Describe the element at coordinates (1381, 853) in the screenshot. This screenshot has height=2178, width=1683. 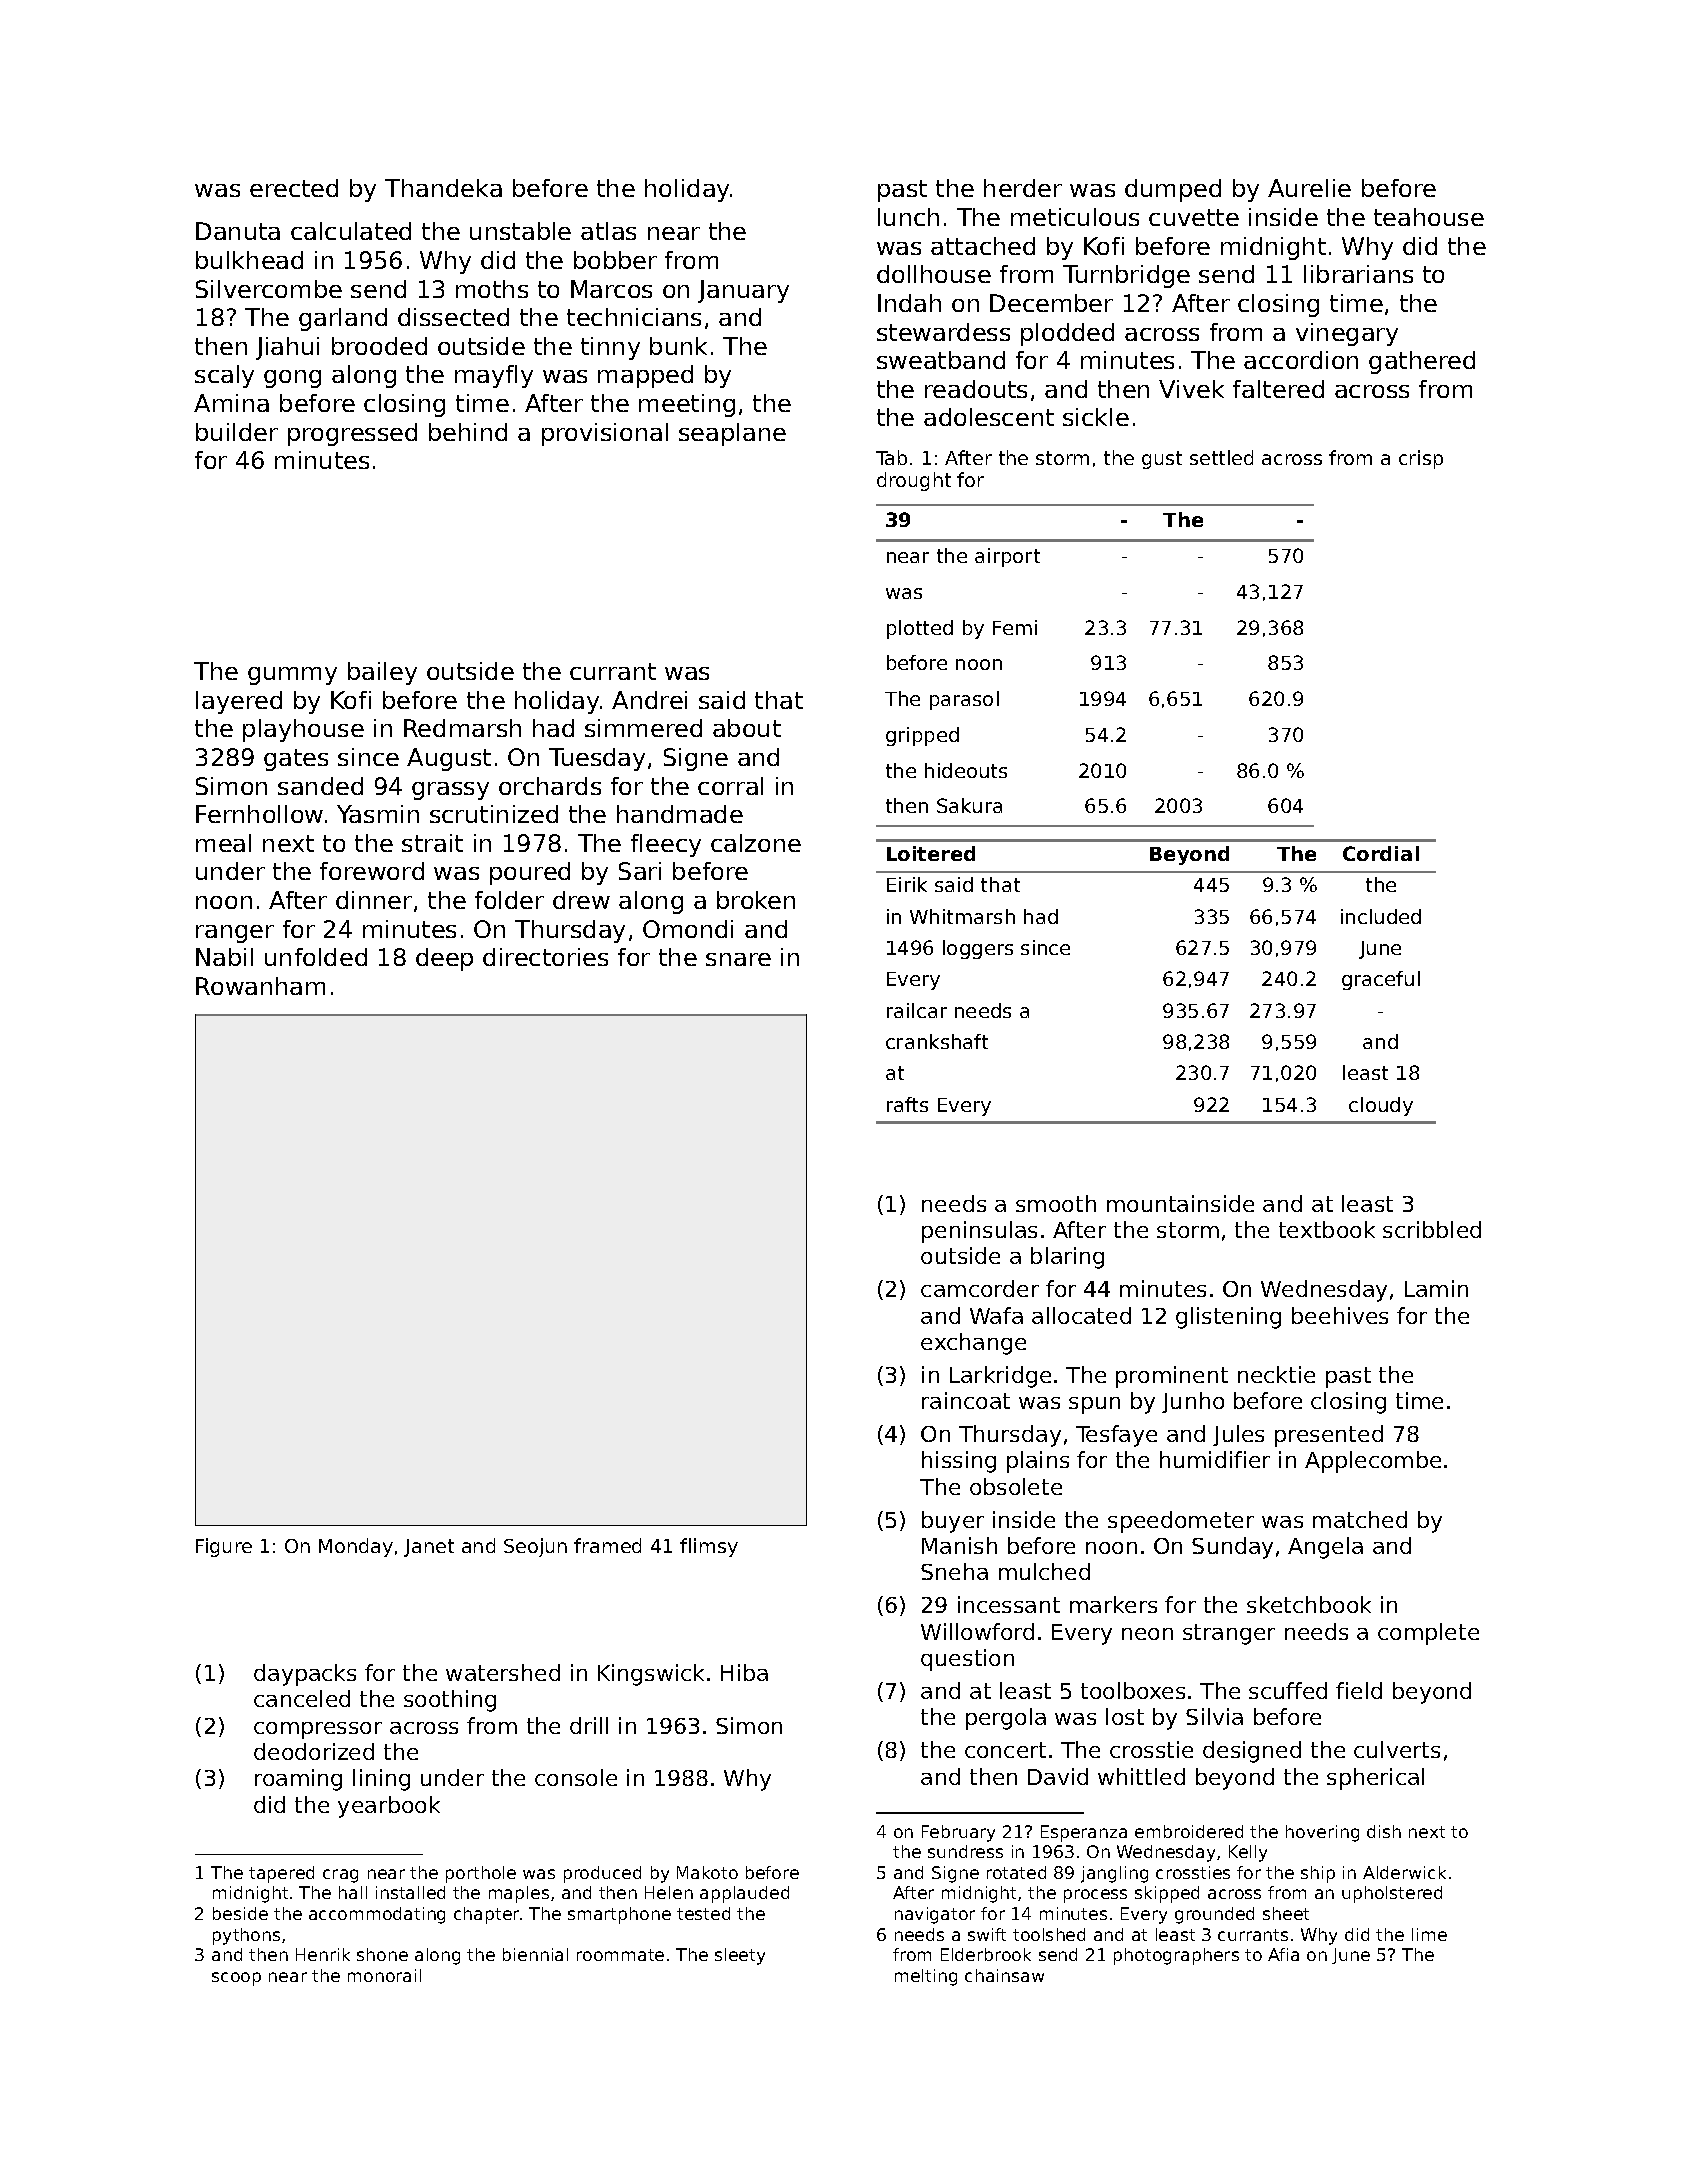
I see `Cordial` at that location.
